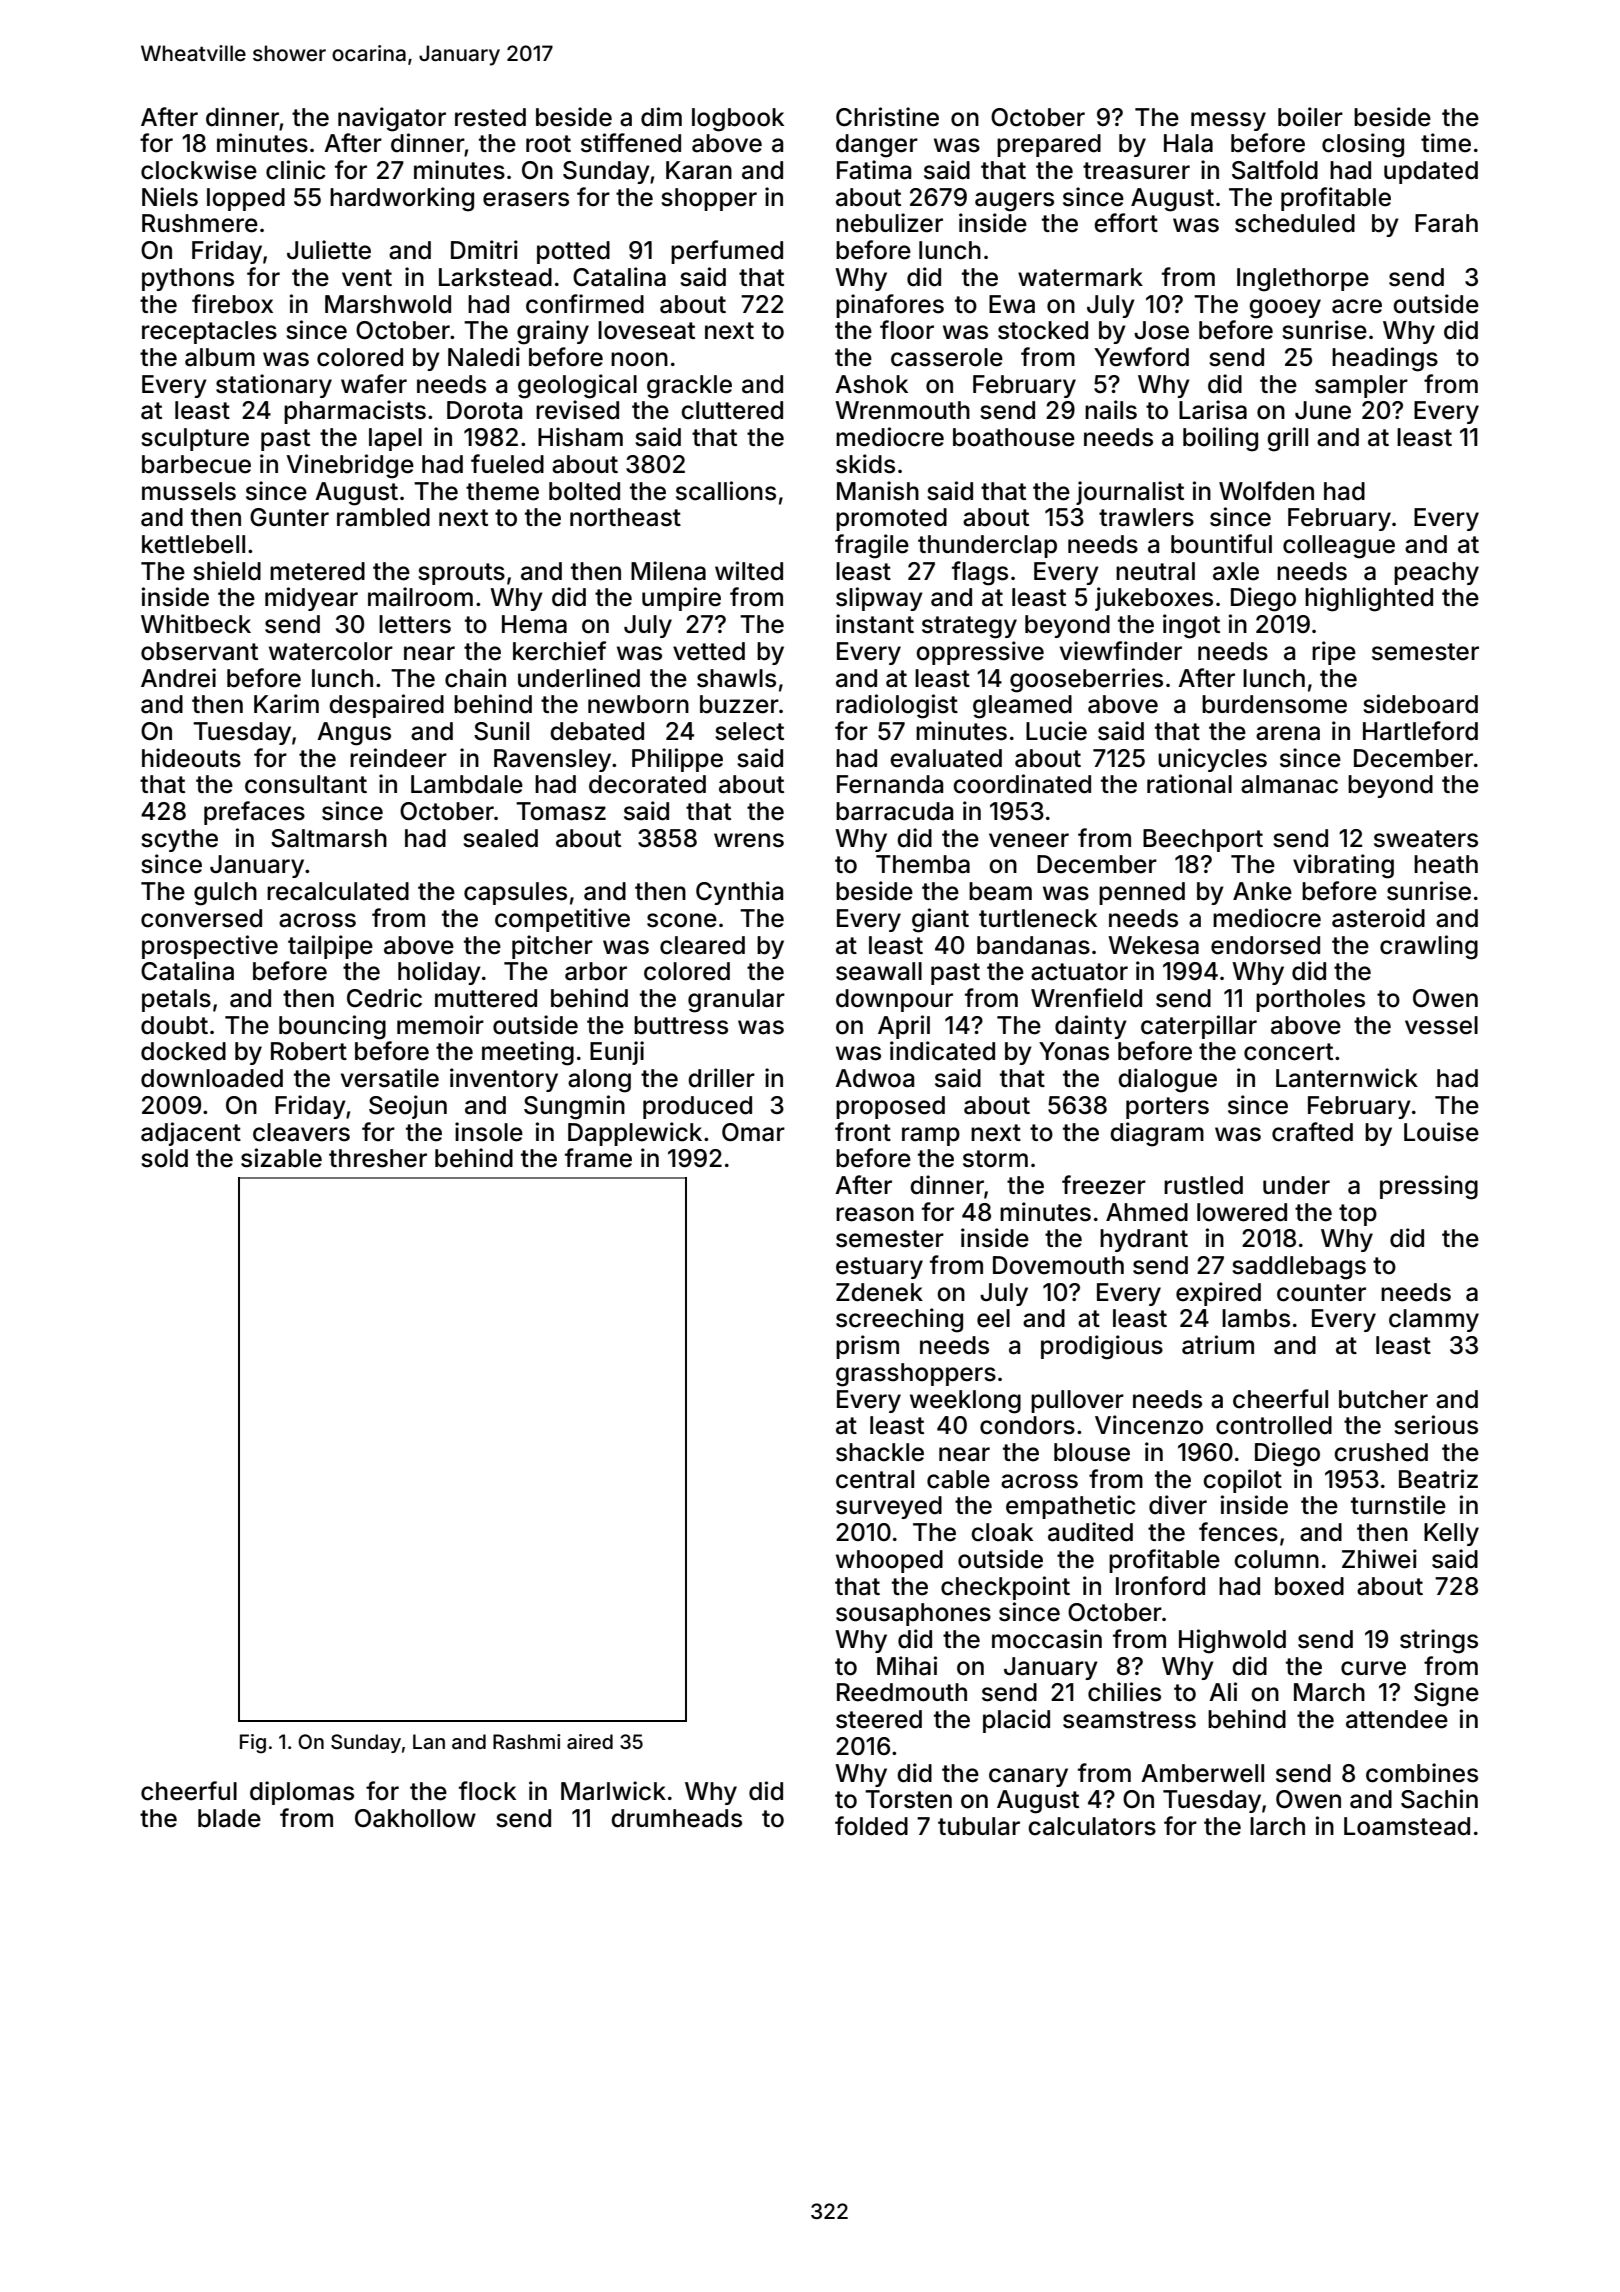 This screenshot has width=1620, height=2292. What do you see at coordinates (668, 571) in the screenshot?
I see `Milena` at bounding box center [668, 571].
